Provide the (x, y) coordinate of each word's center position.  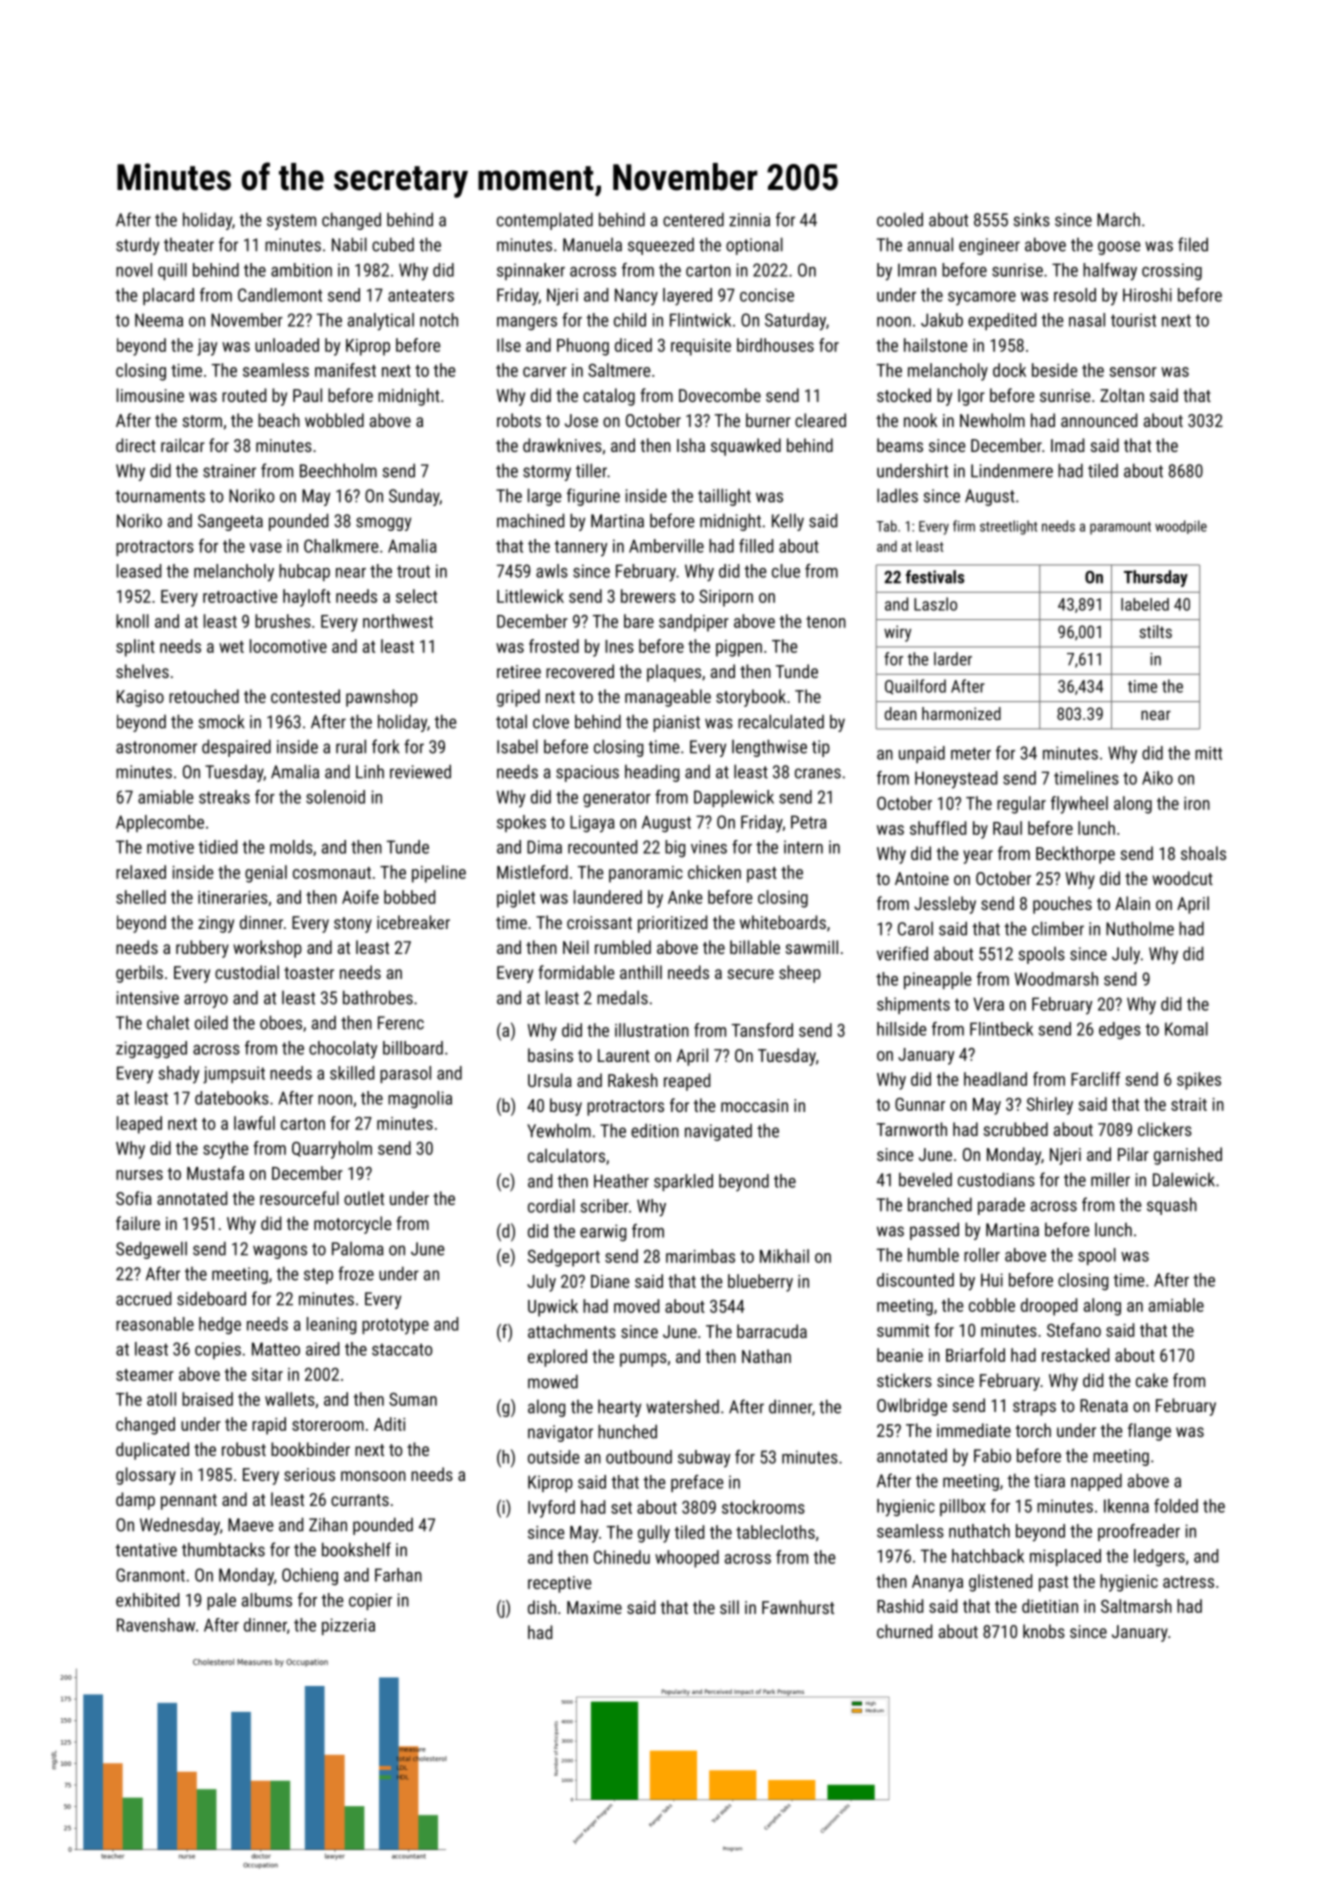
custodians (996, 1179)
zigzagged (151, 1050)
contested (305, 696)
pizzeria (348, 1626)
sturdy (137, 246)
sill (729, 1607)
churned (904, 1631)
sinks (1032, 219)
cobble (992, 1305)
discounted (915, 1280)
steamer (145, 1375)
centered (693, 219)
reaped (687, 1082)
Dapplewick (734, 798)
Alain (1132, 903)
